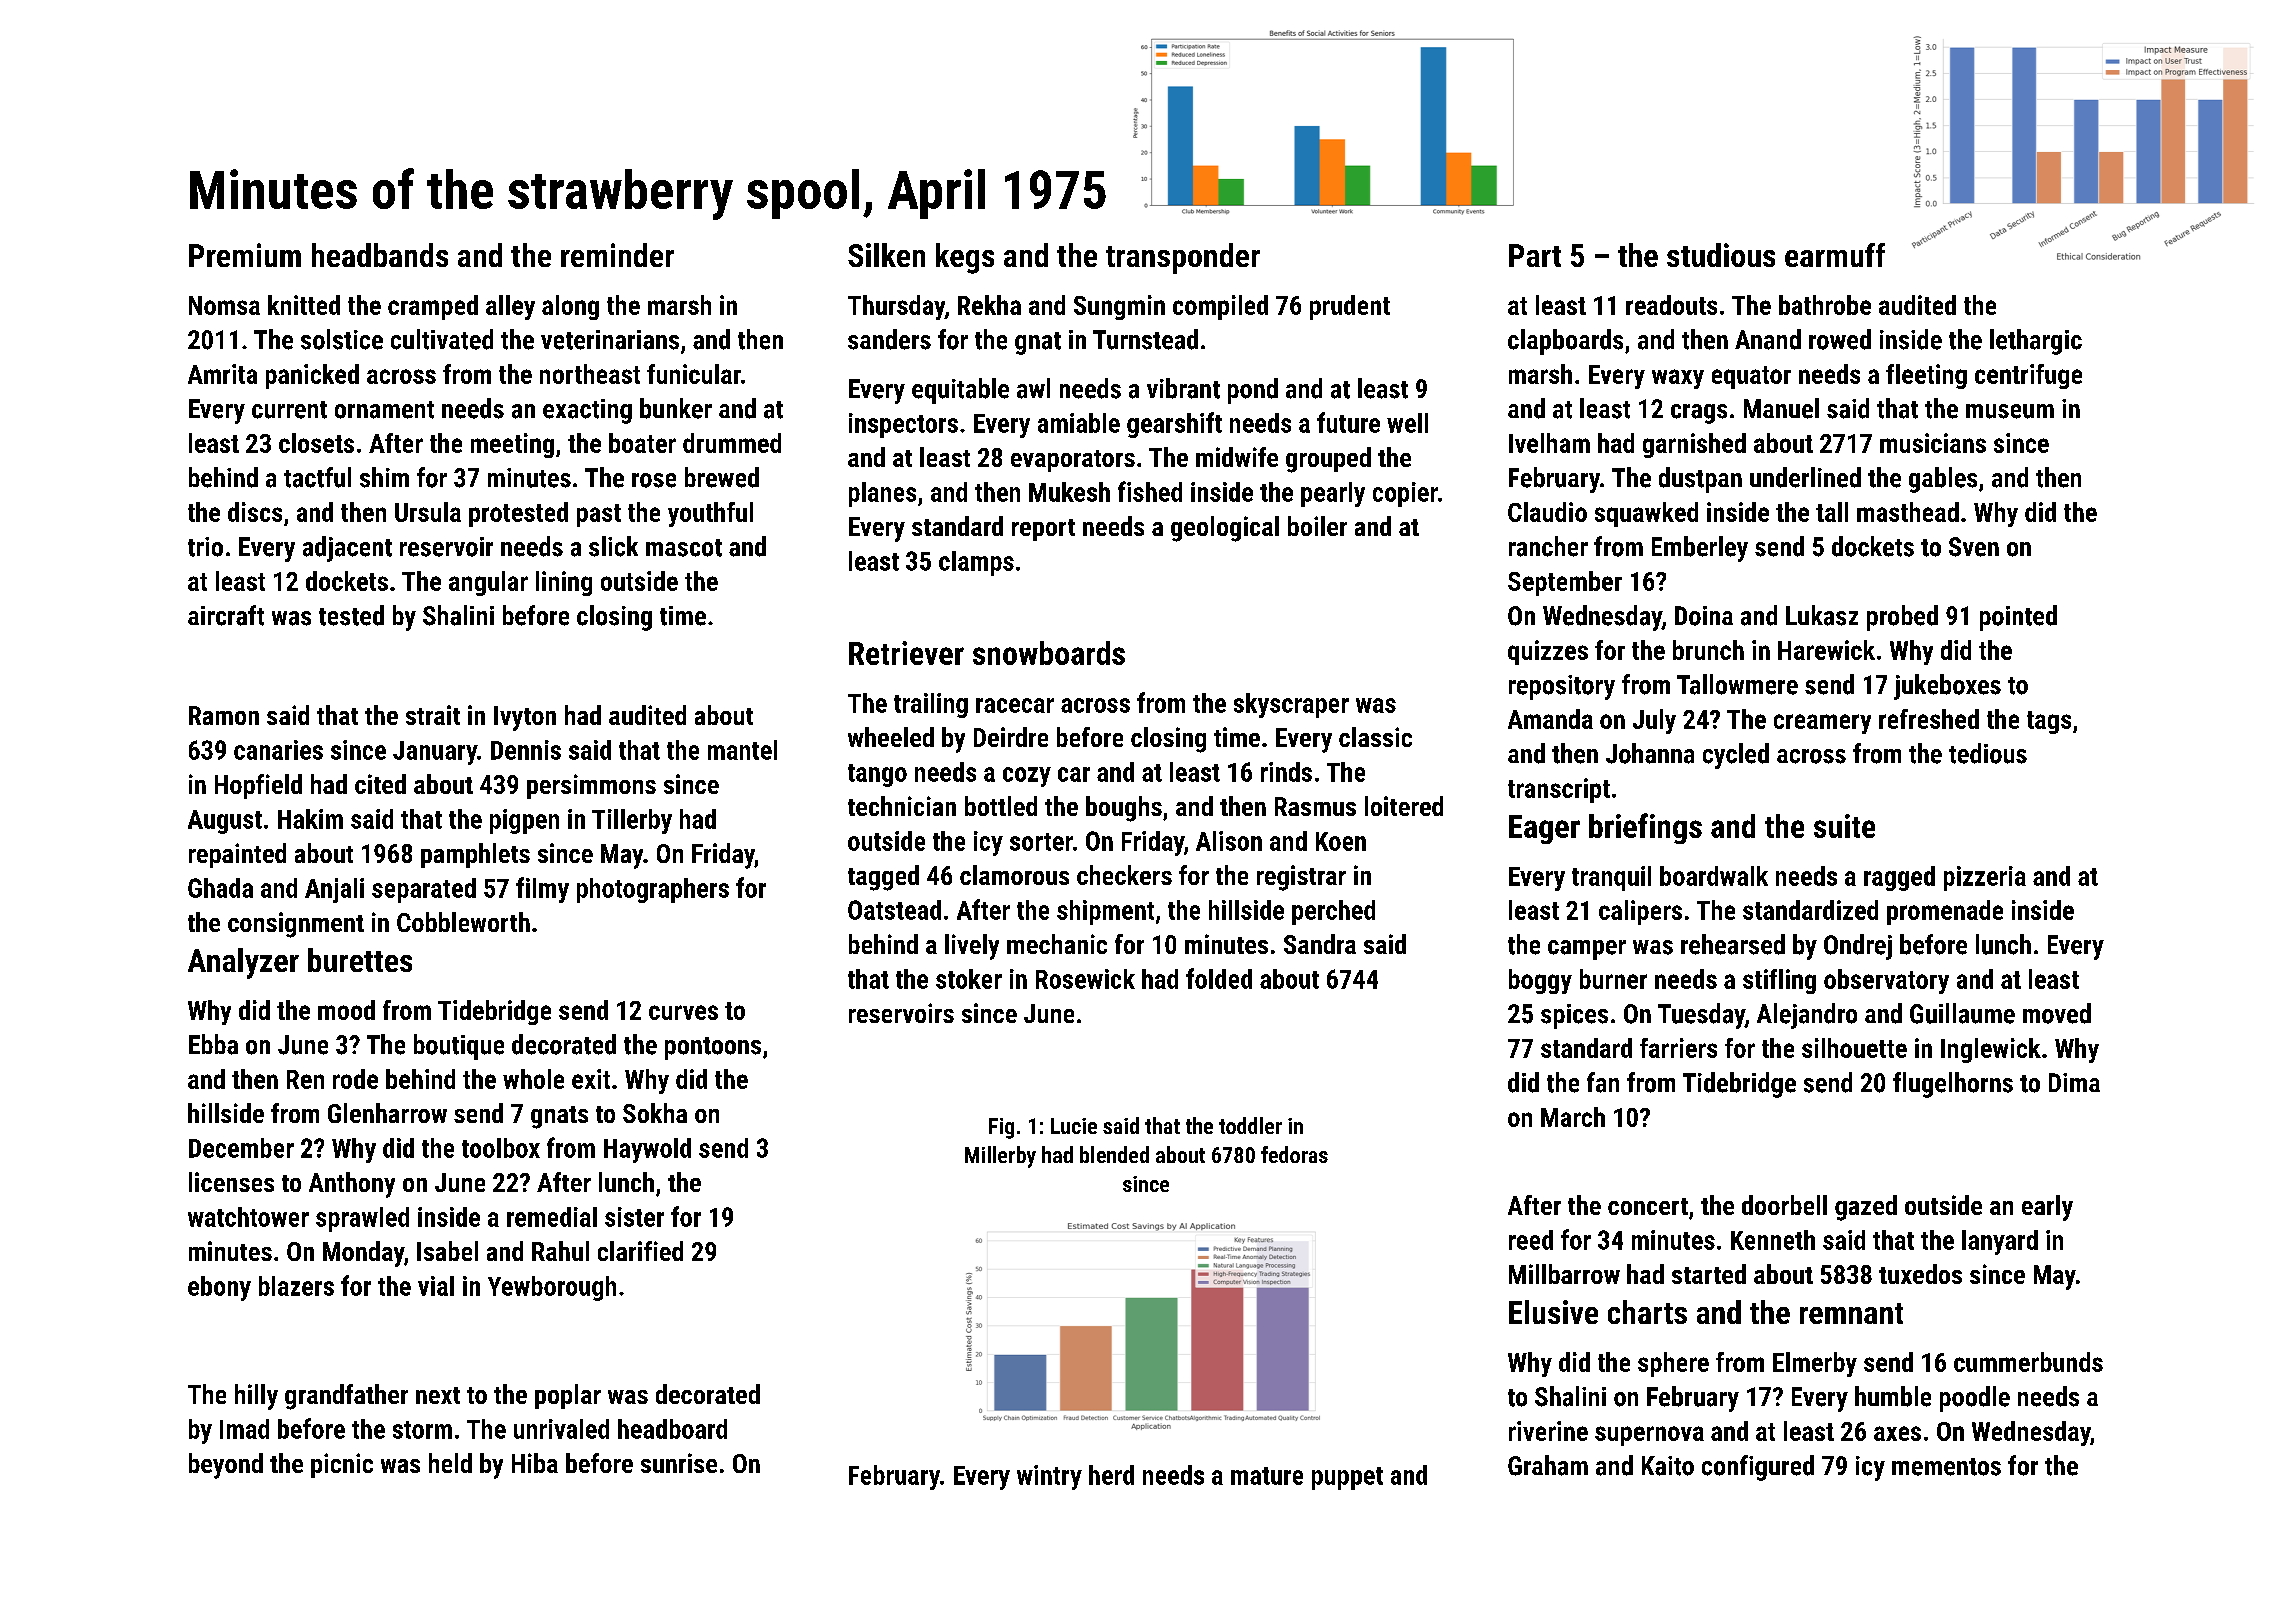 Image resolution: width=2292 pixels, height=1620 pixels. I want to click on Koen, so click(1341, 841).
